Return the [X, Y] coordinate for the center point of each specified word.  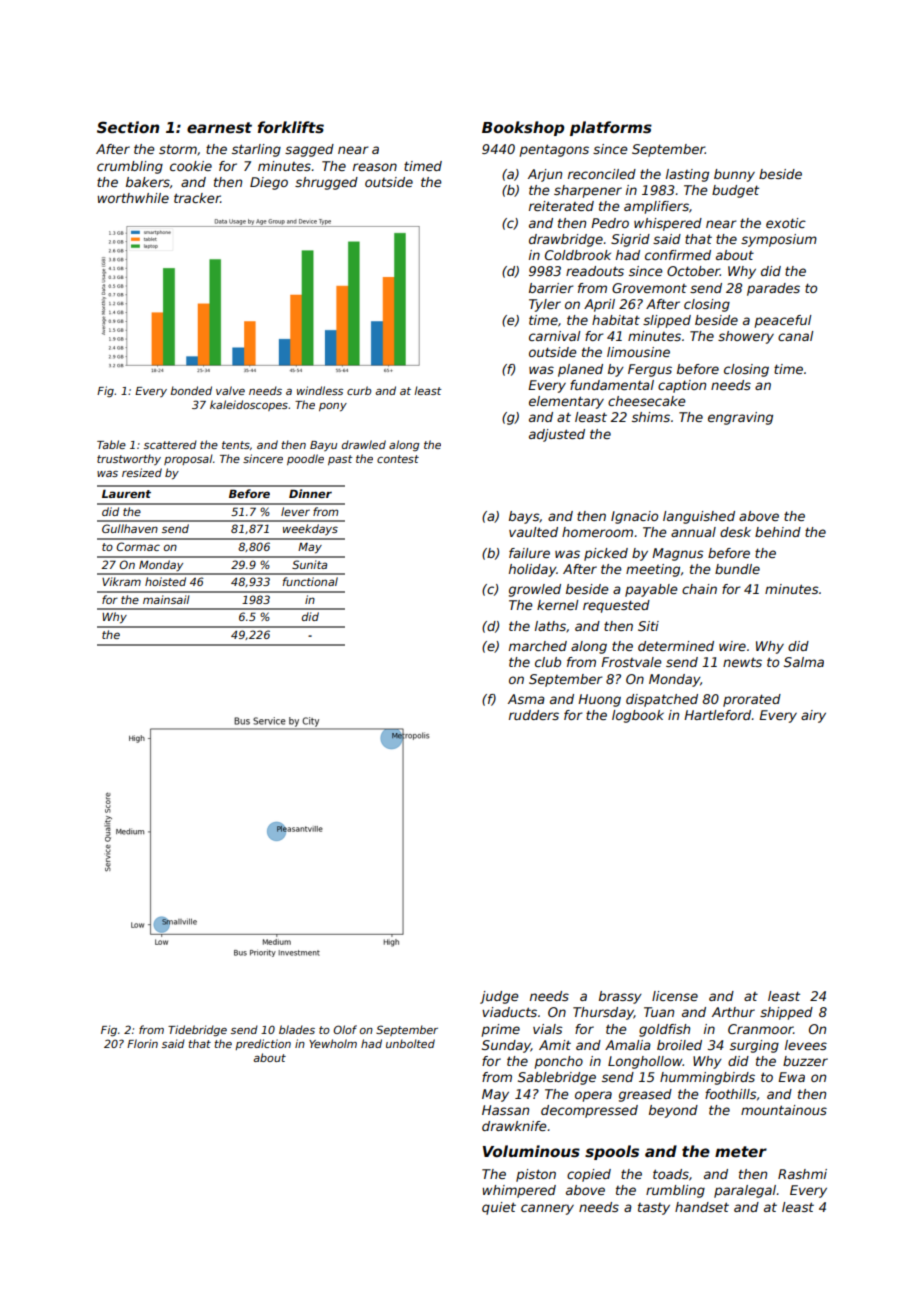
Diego [269, 183]
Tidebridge [197, 1031]
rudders [534, 715]
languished [699, 517]
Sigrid [630, 240]
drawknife [514, 1126]
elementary [566, 402]
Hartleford [717, 715]
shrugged [326, 183]
